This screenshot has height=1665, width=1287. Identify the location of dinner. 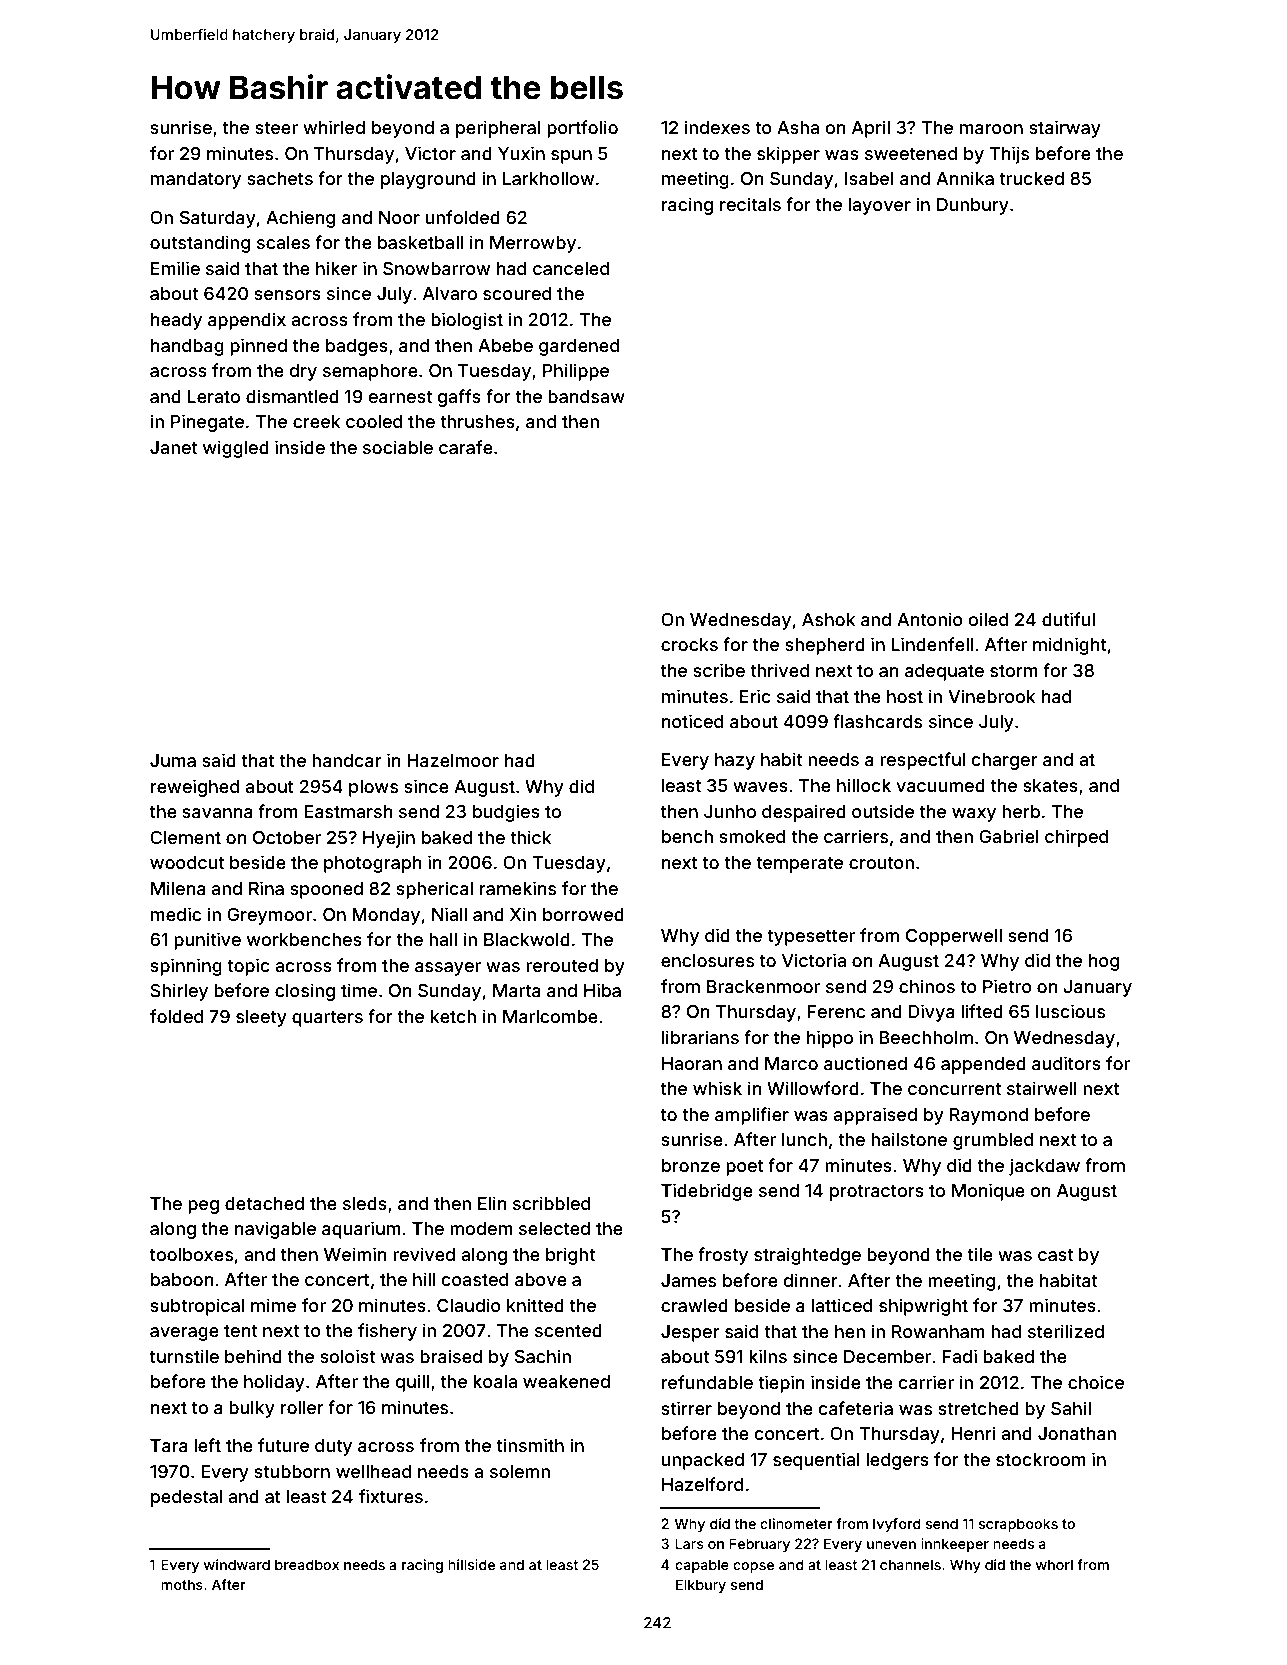
(811, 1280).
